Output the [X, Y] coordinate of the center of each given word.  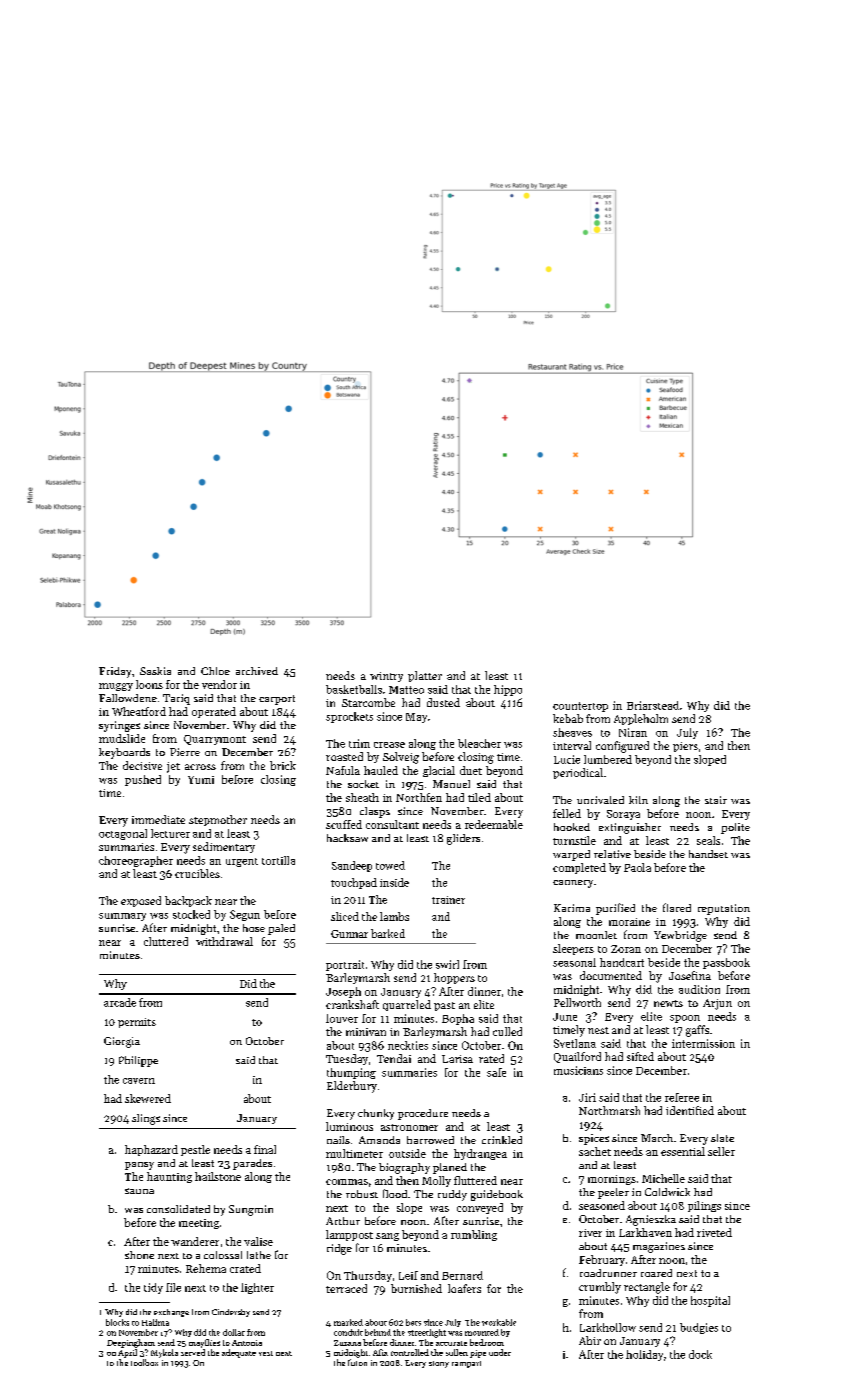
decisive [142, 765]
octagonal [123, 834]
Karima [572, 908]
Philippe [138, 1061]
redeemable [494, 824]
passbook [726, 963]
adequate [239, 1353]
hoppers [454, 978]
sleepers [573, 949]
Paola [637, 867]
